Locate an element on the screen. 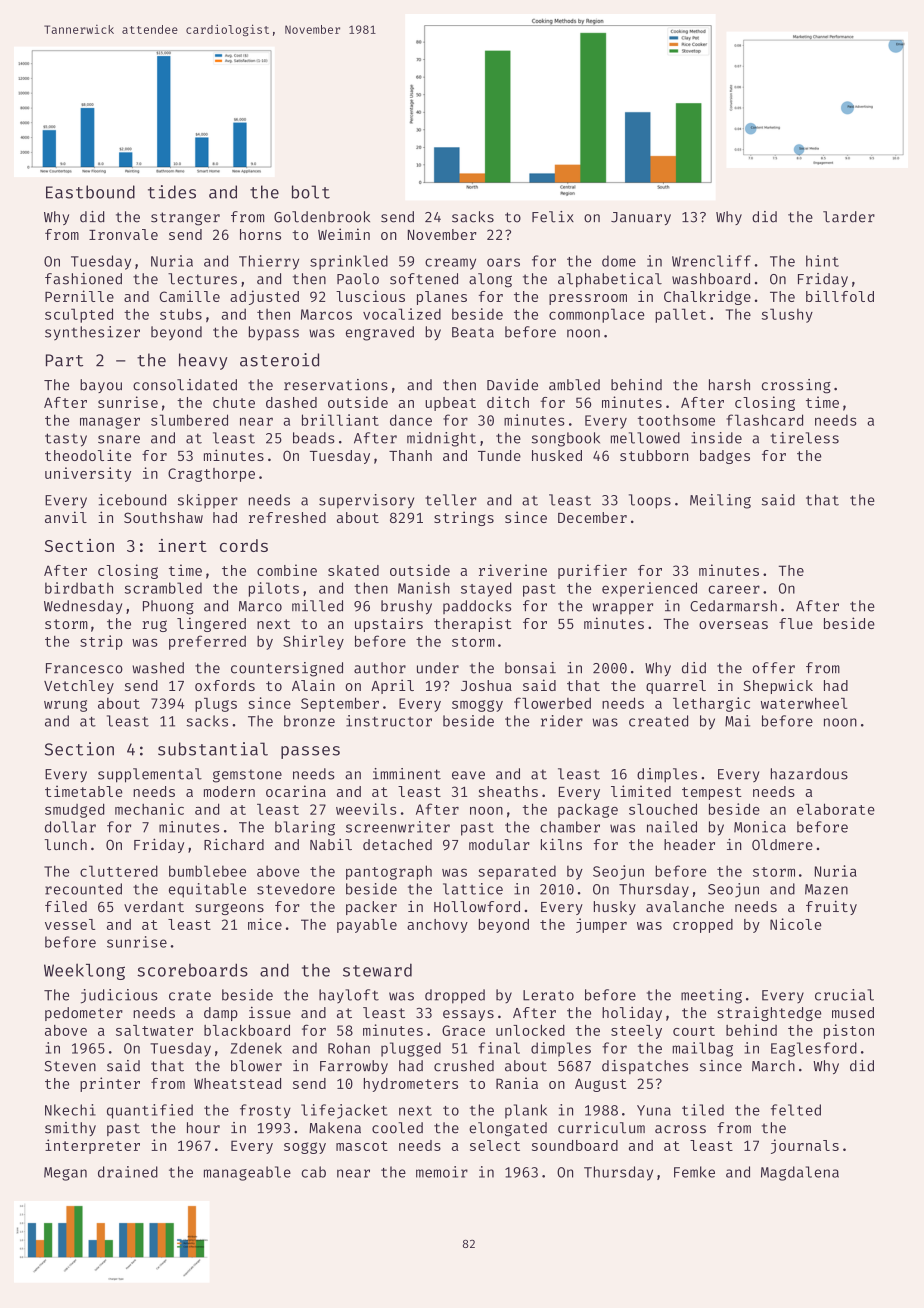  bonsai is located at coordinates (530, 668).
